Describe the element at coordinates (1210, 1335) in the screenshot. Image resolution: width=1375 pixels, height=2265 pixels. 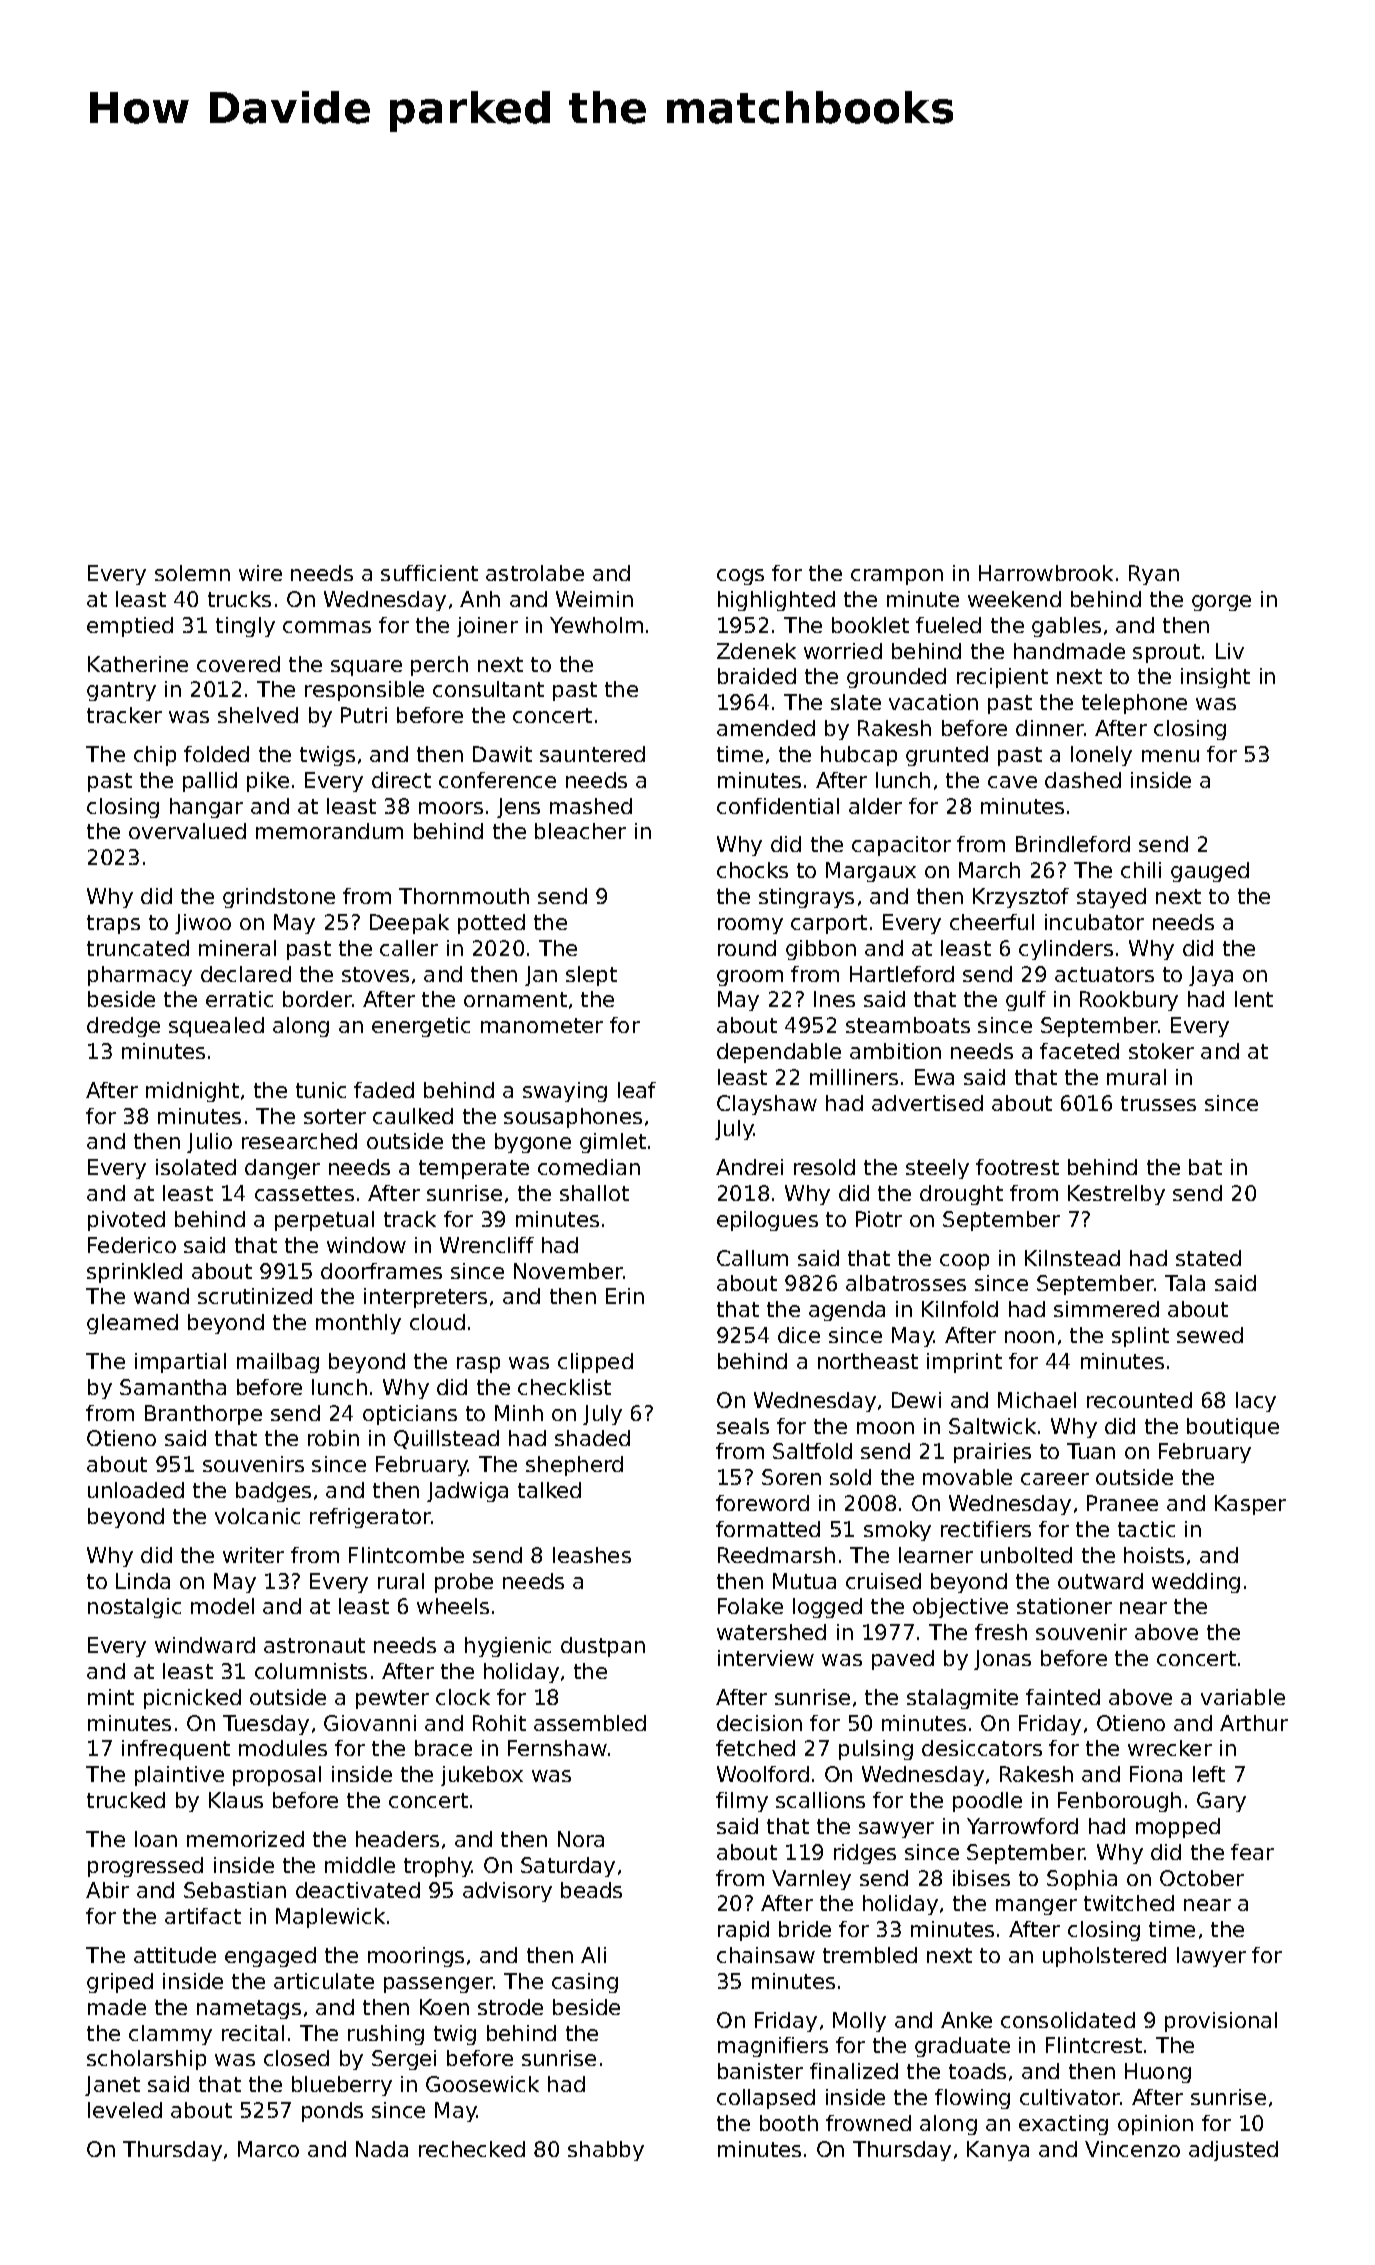
I see `sewed` at that location.
